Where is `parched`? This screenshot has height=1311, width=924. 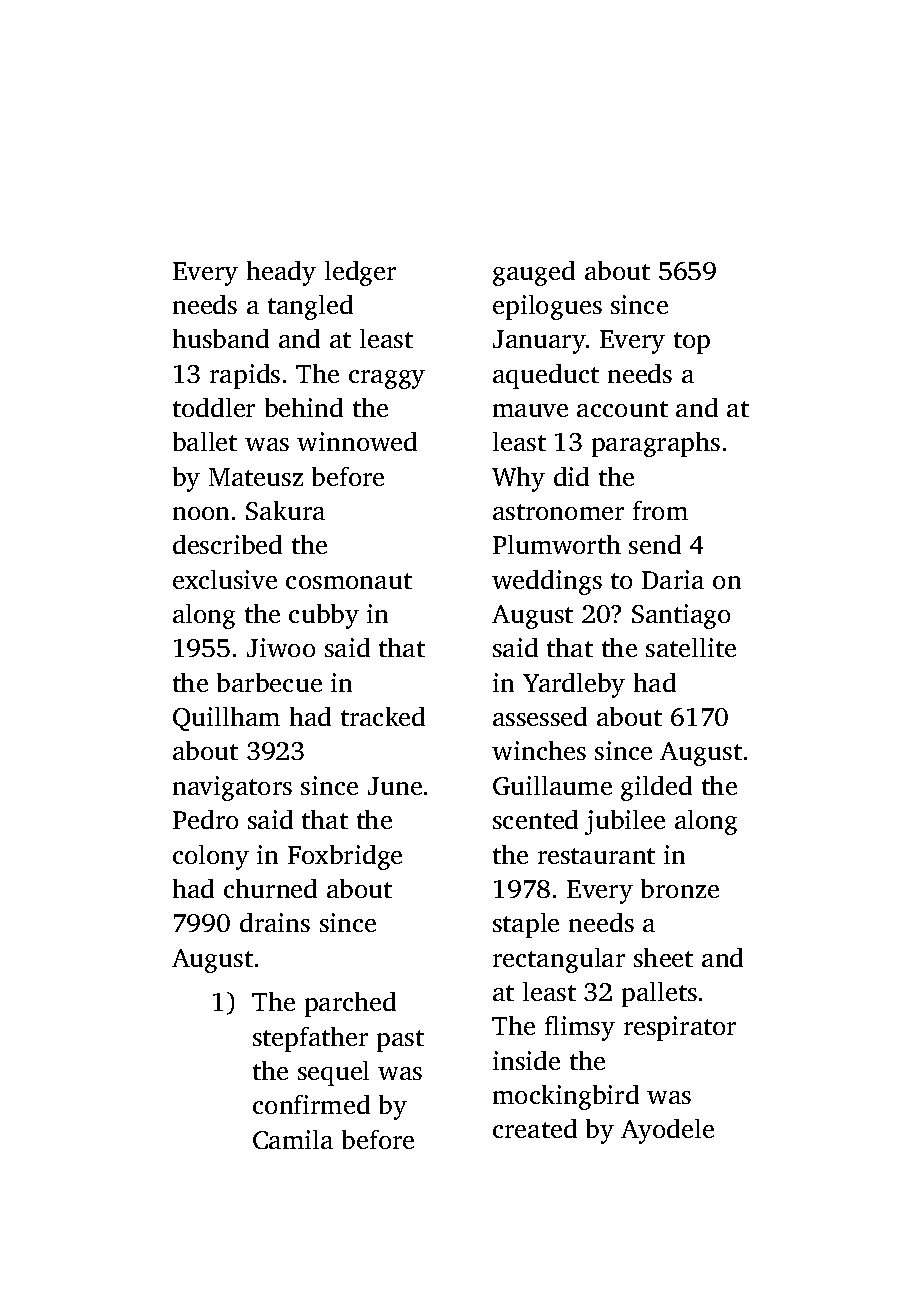
parched is located at coordinates (350, 1004).
